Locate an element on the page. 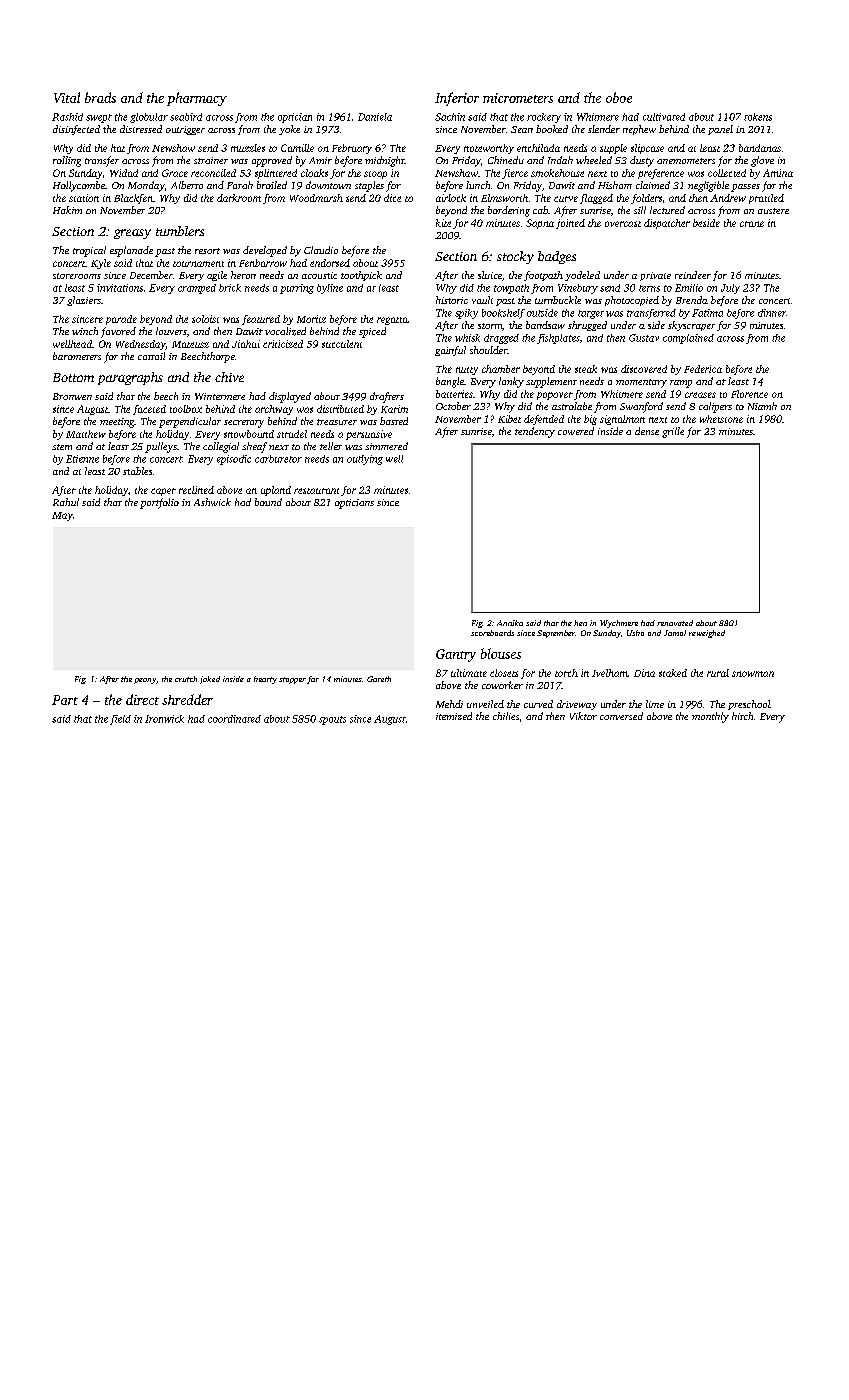 This document has width=849, height=1400. Camille is located at coordinates (297, 148).
